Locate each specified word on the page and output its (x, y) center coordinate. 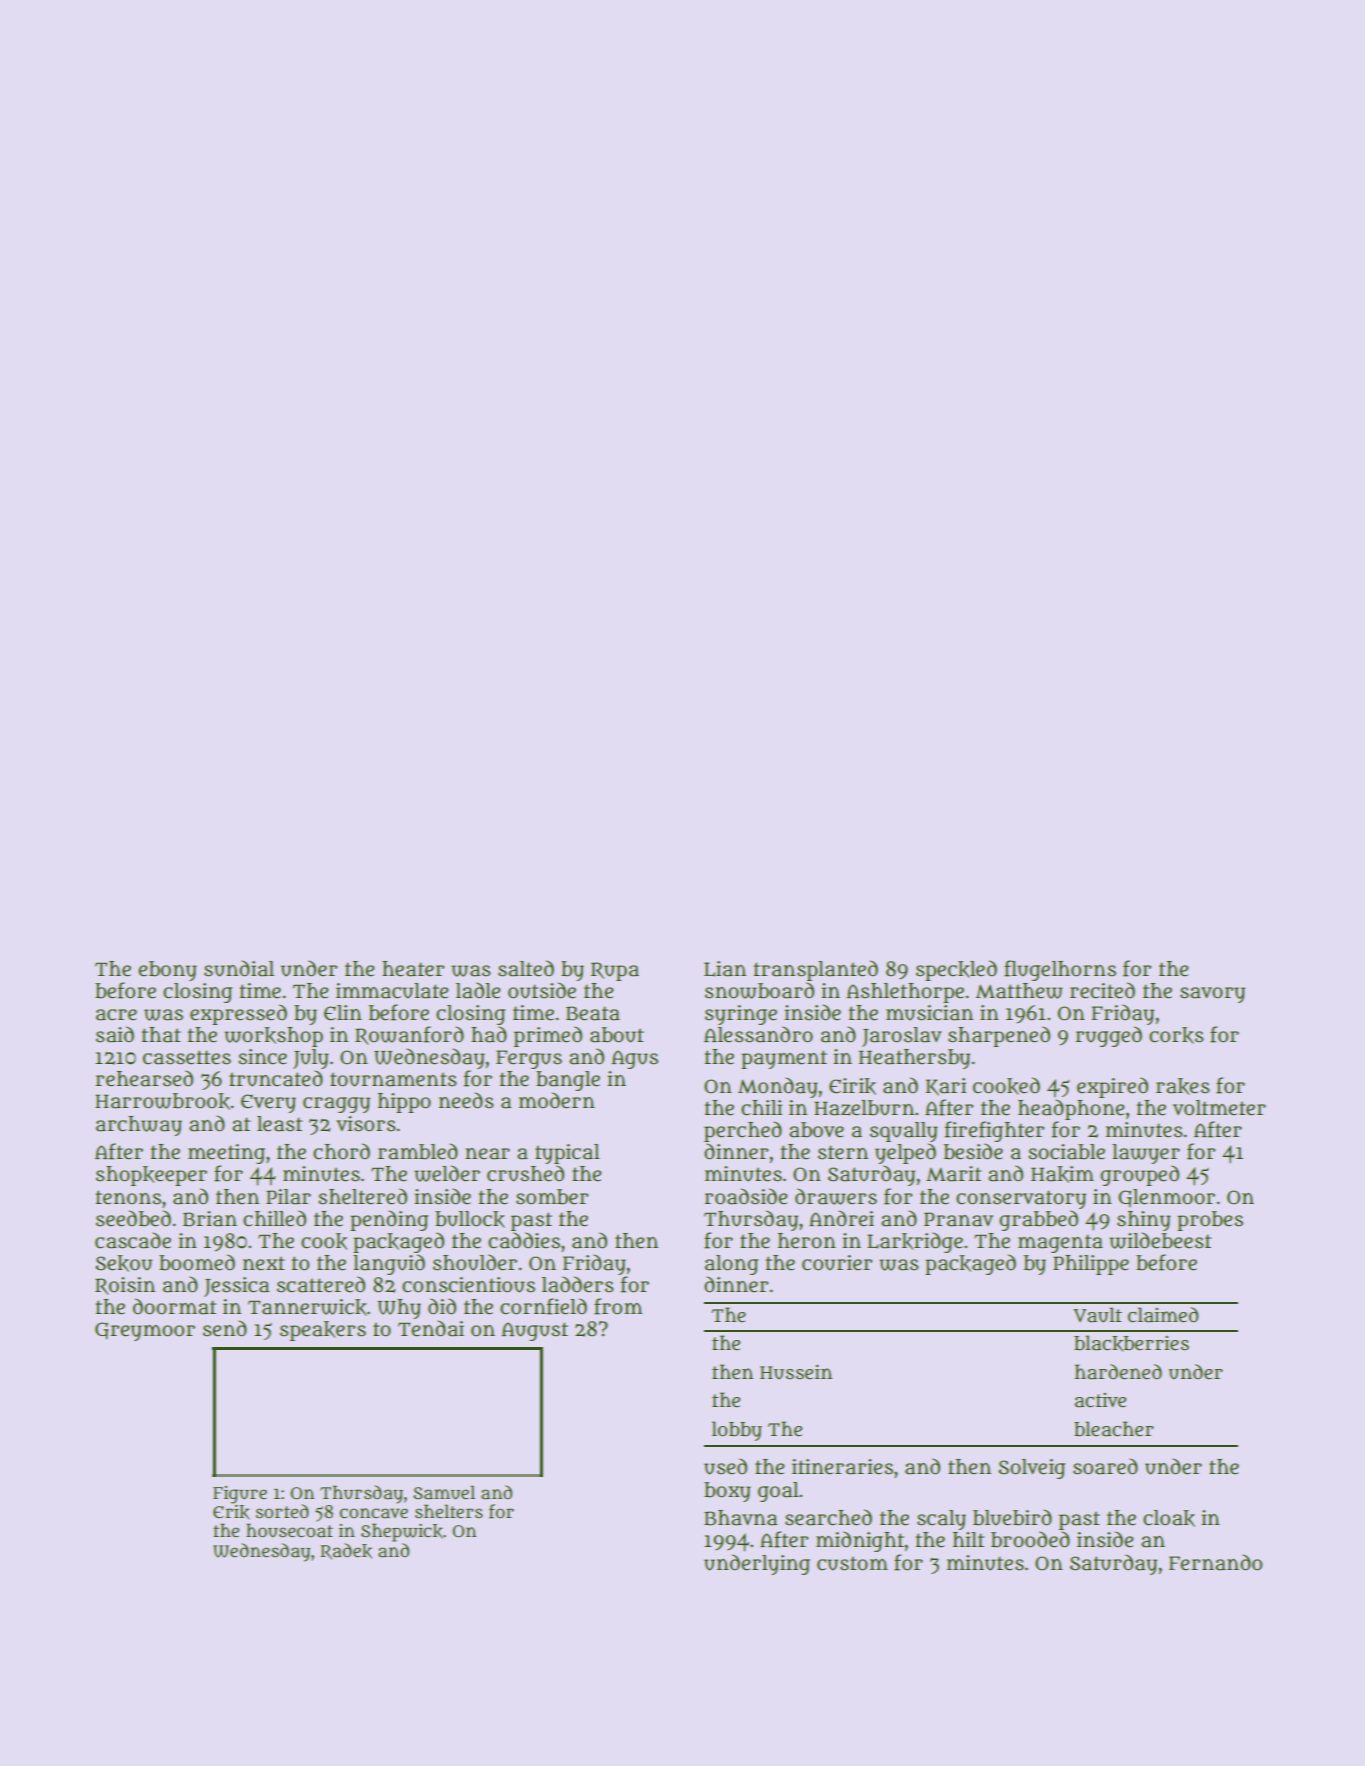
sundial (239, 968)
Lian (725, 969)
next (264, 1263)
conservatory (1021, 1199)
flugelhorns (1060, 970)
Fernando (1215, 1562)
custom (852, 1563)
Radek (346, 1551)
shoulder (475, 1262)
